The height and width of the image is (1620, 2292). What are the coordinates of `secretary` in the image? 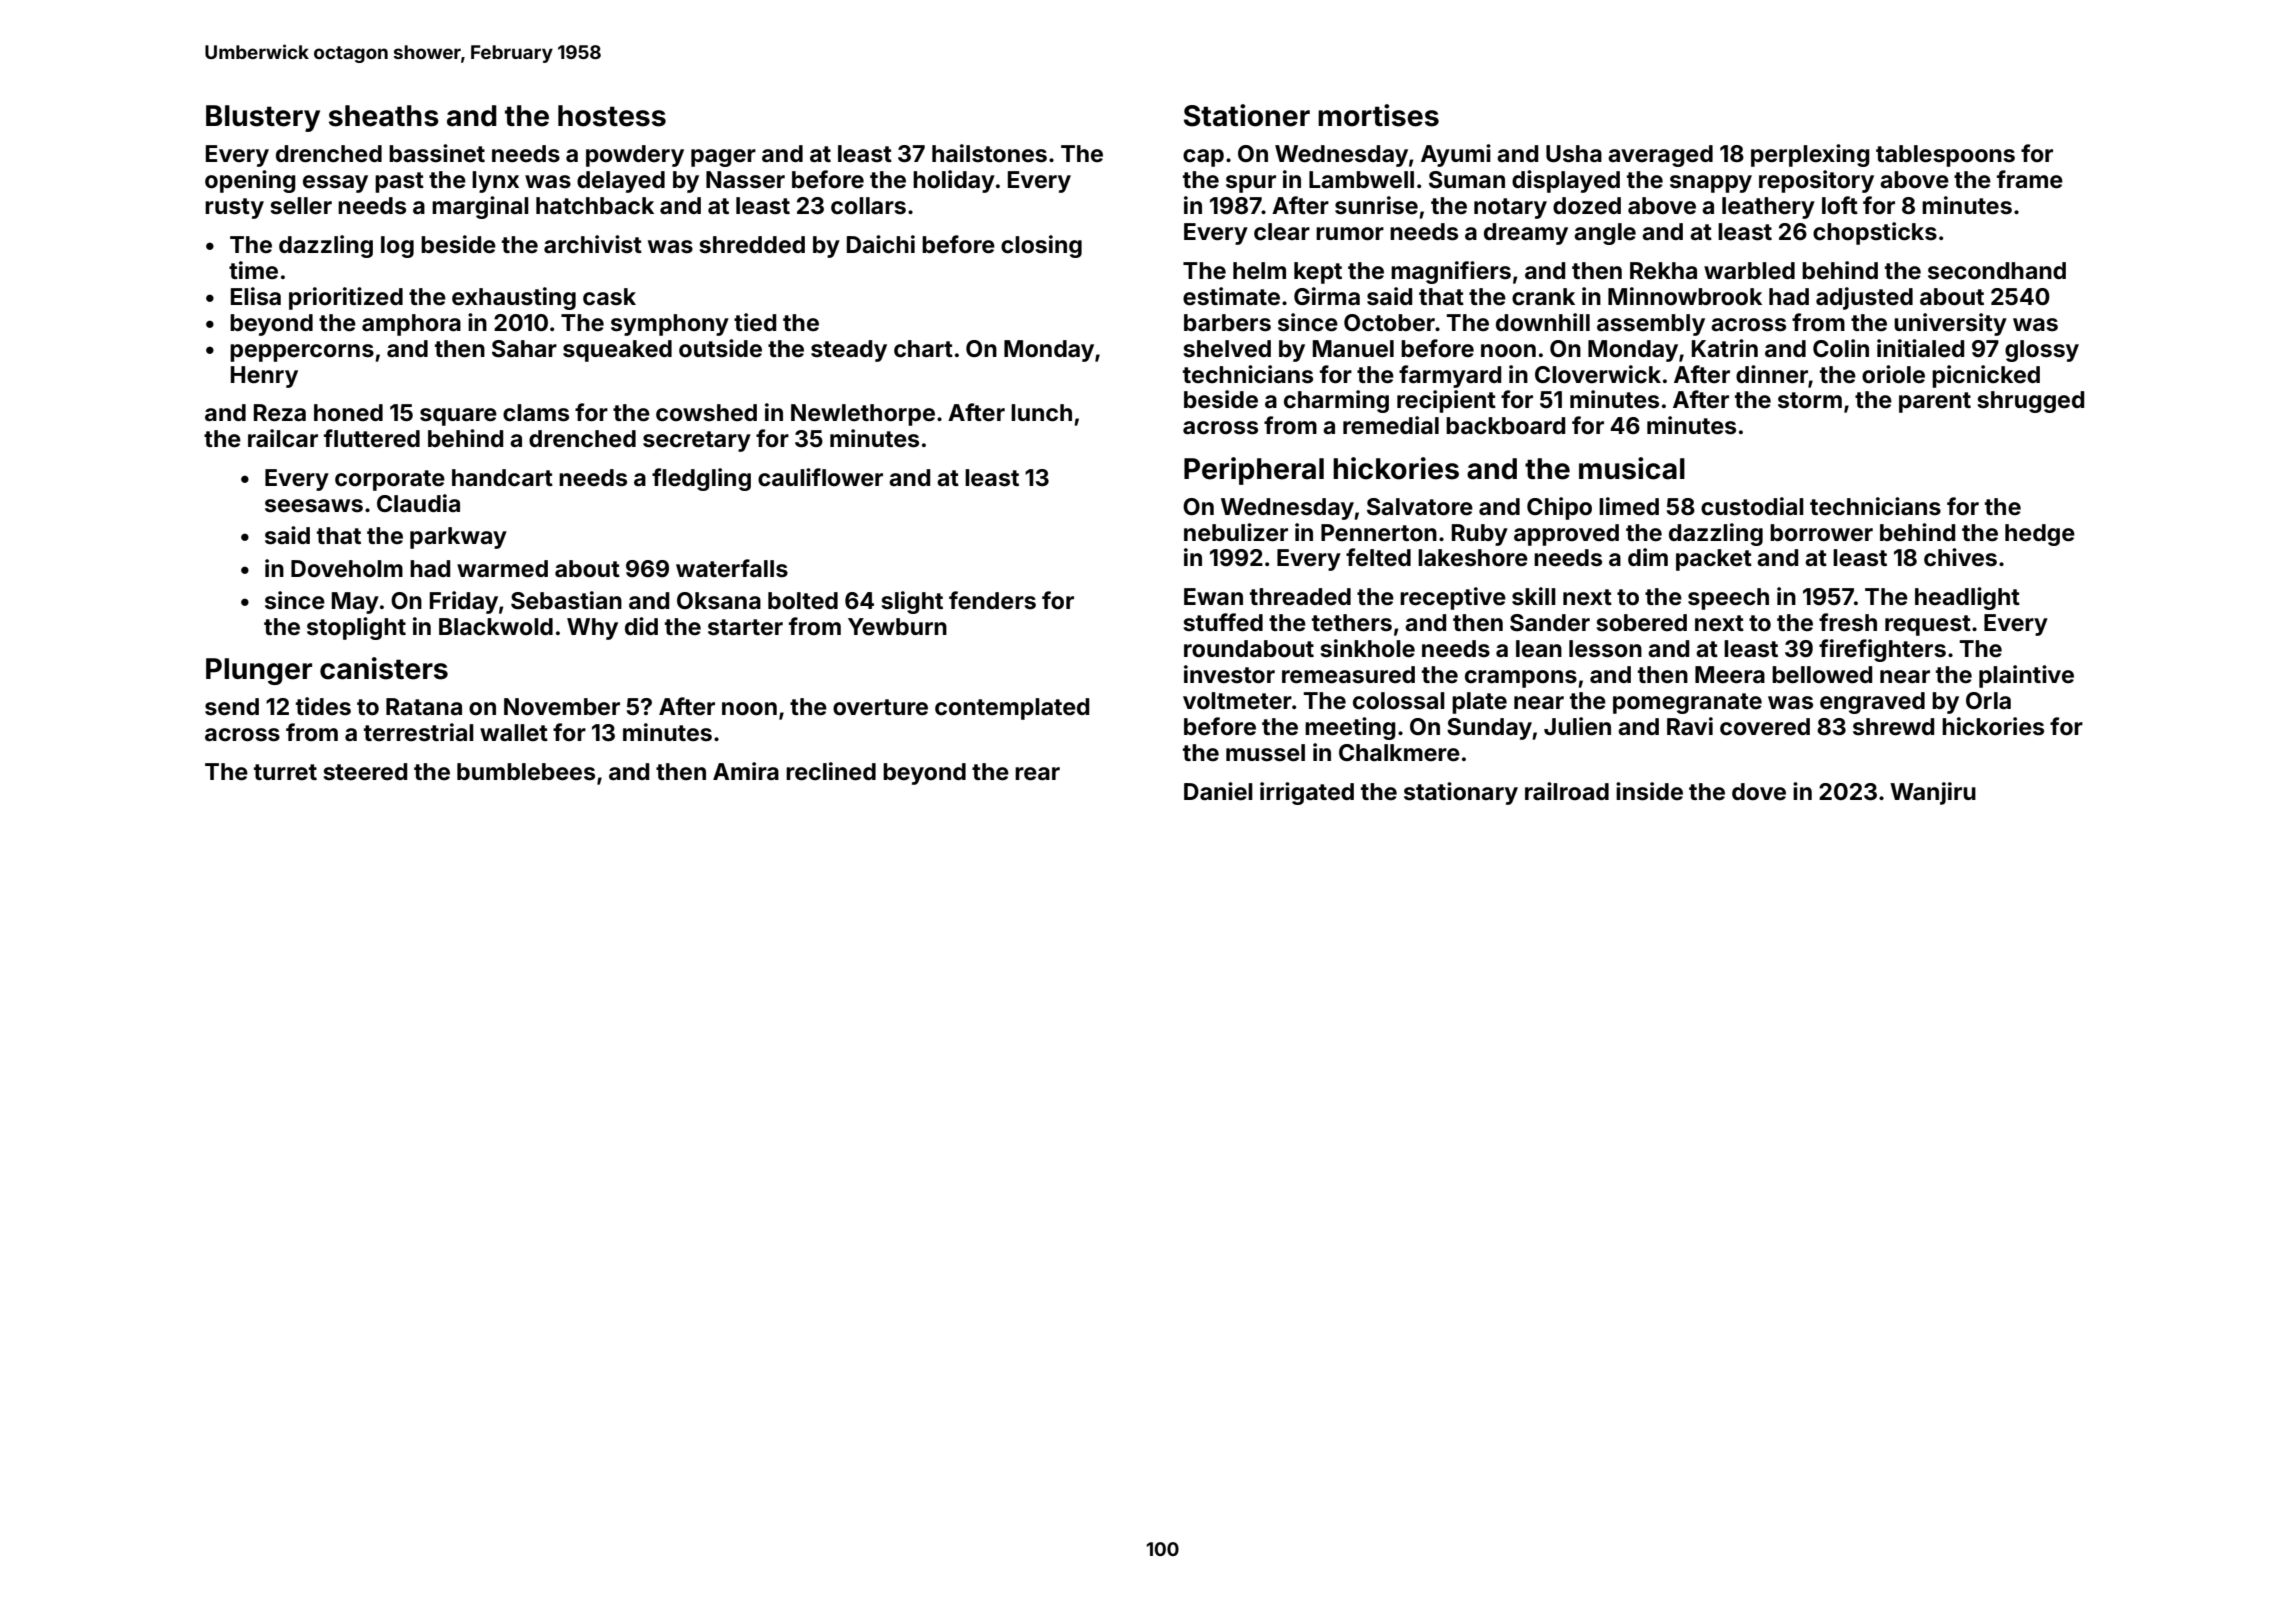 It's located at (697, 441).
